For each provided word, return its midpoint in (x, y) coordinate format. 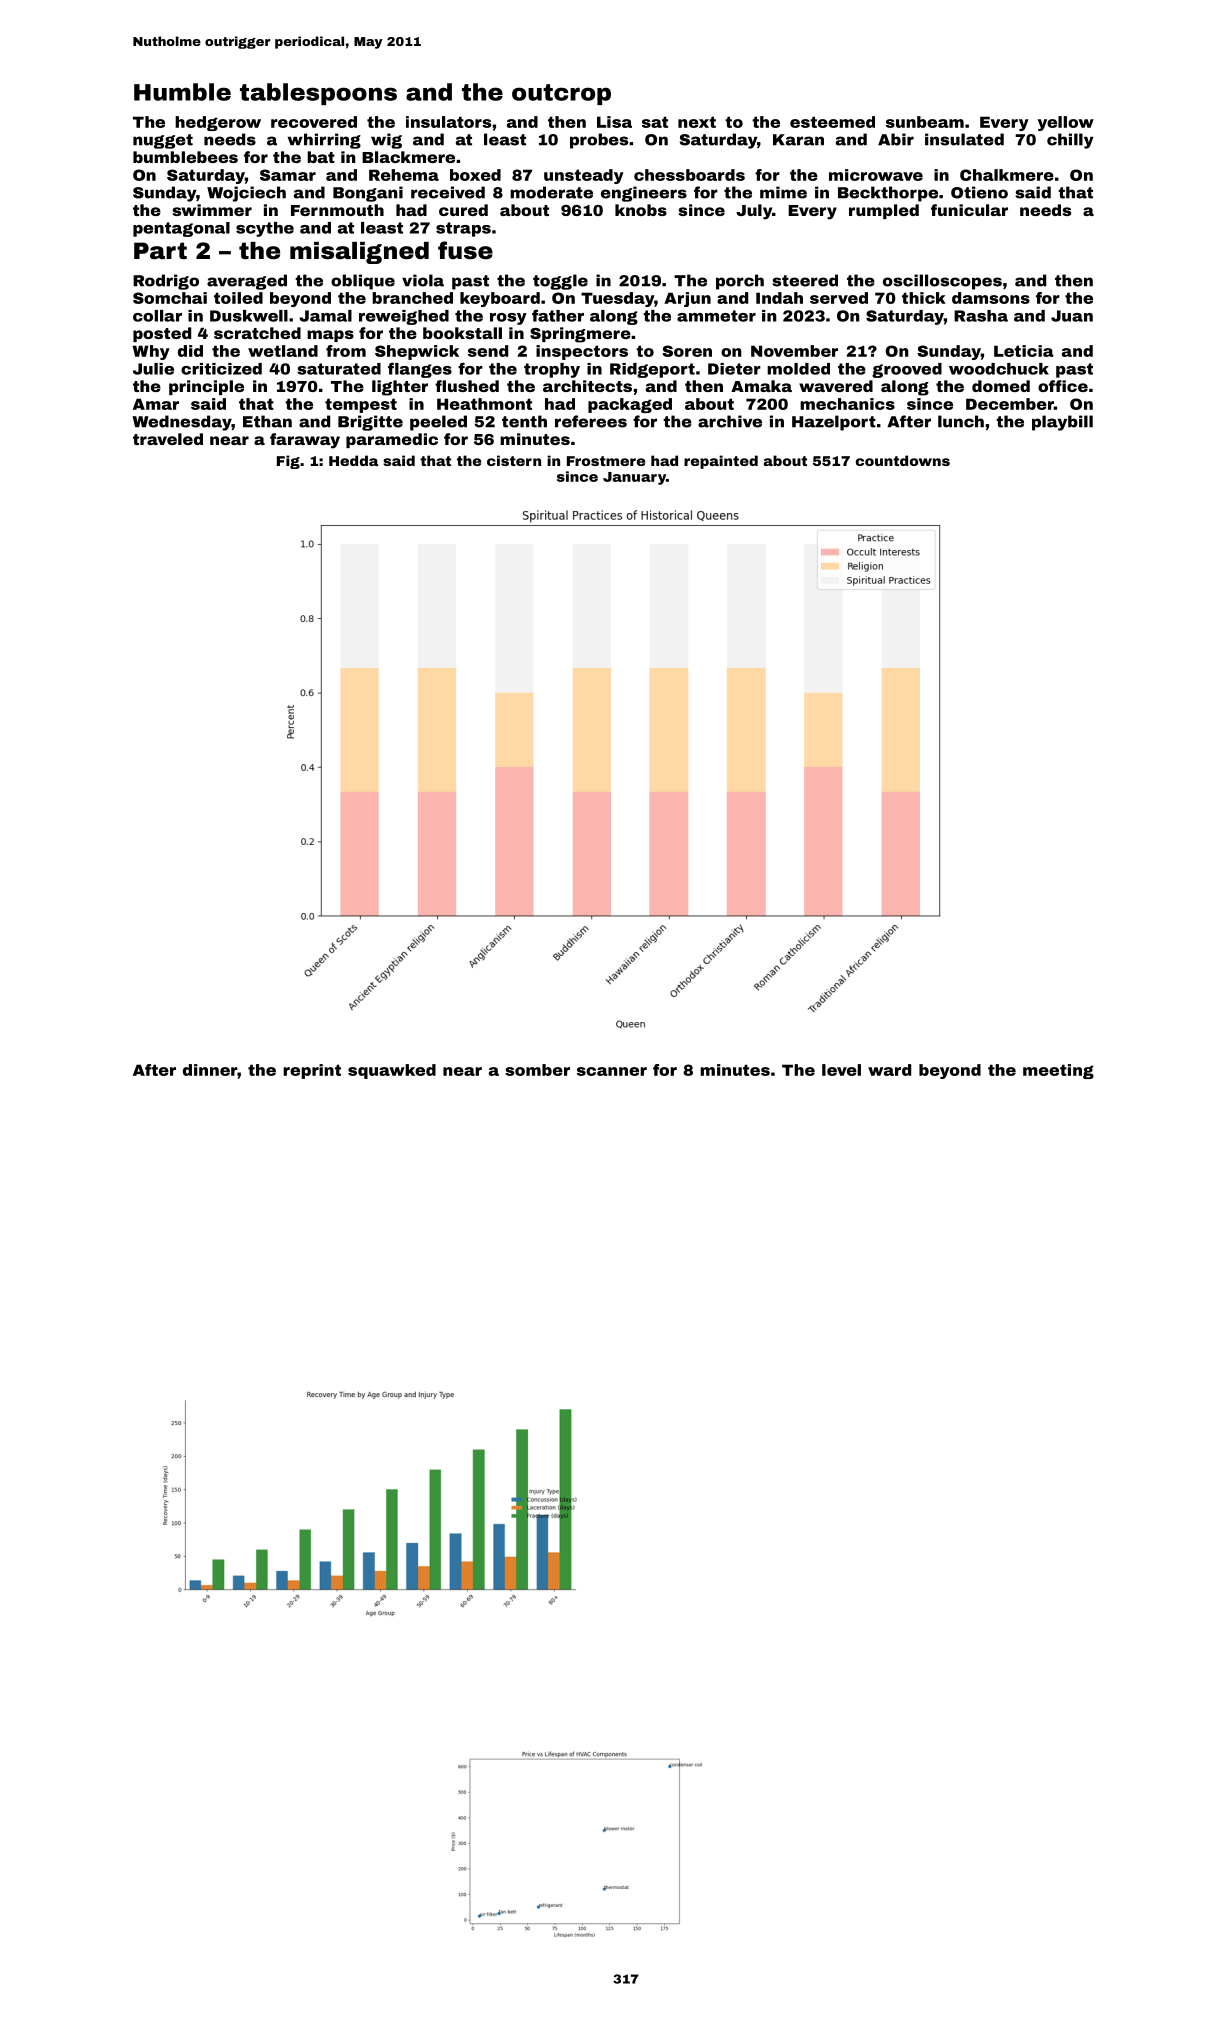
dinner (210, 1070)
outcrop (561, 94)
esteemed (832, 122)
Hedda (353, 460)
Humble (182, 92)
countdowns (903, 460)
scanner (612, 1071)
